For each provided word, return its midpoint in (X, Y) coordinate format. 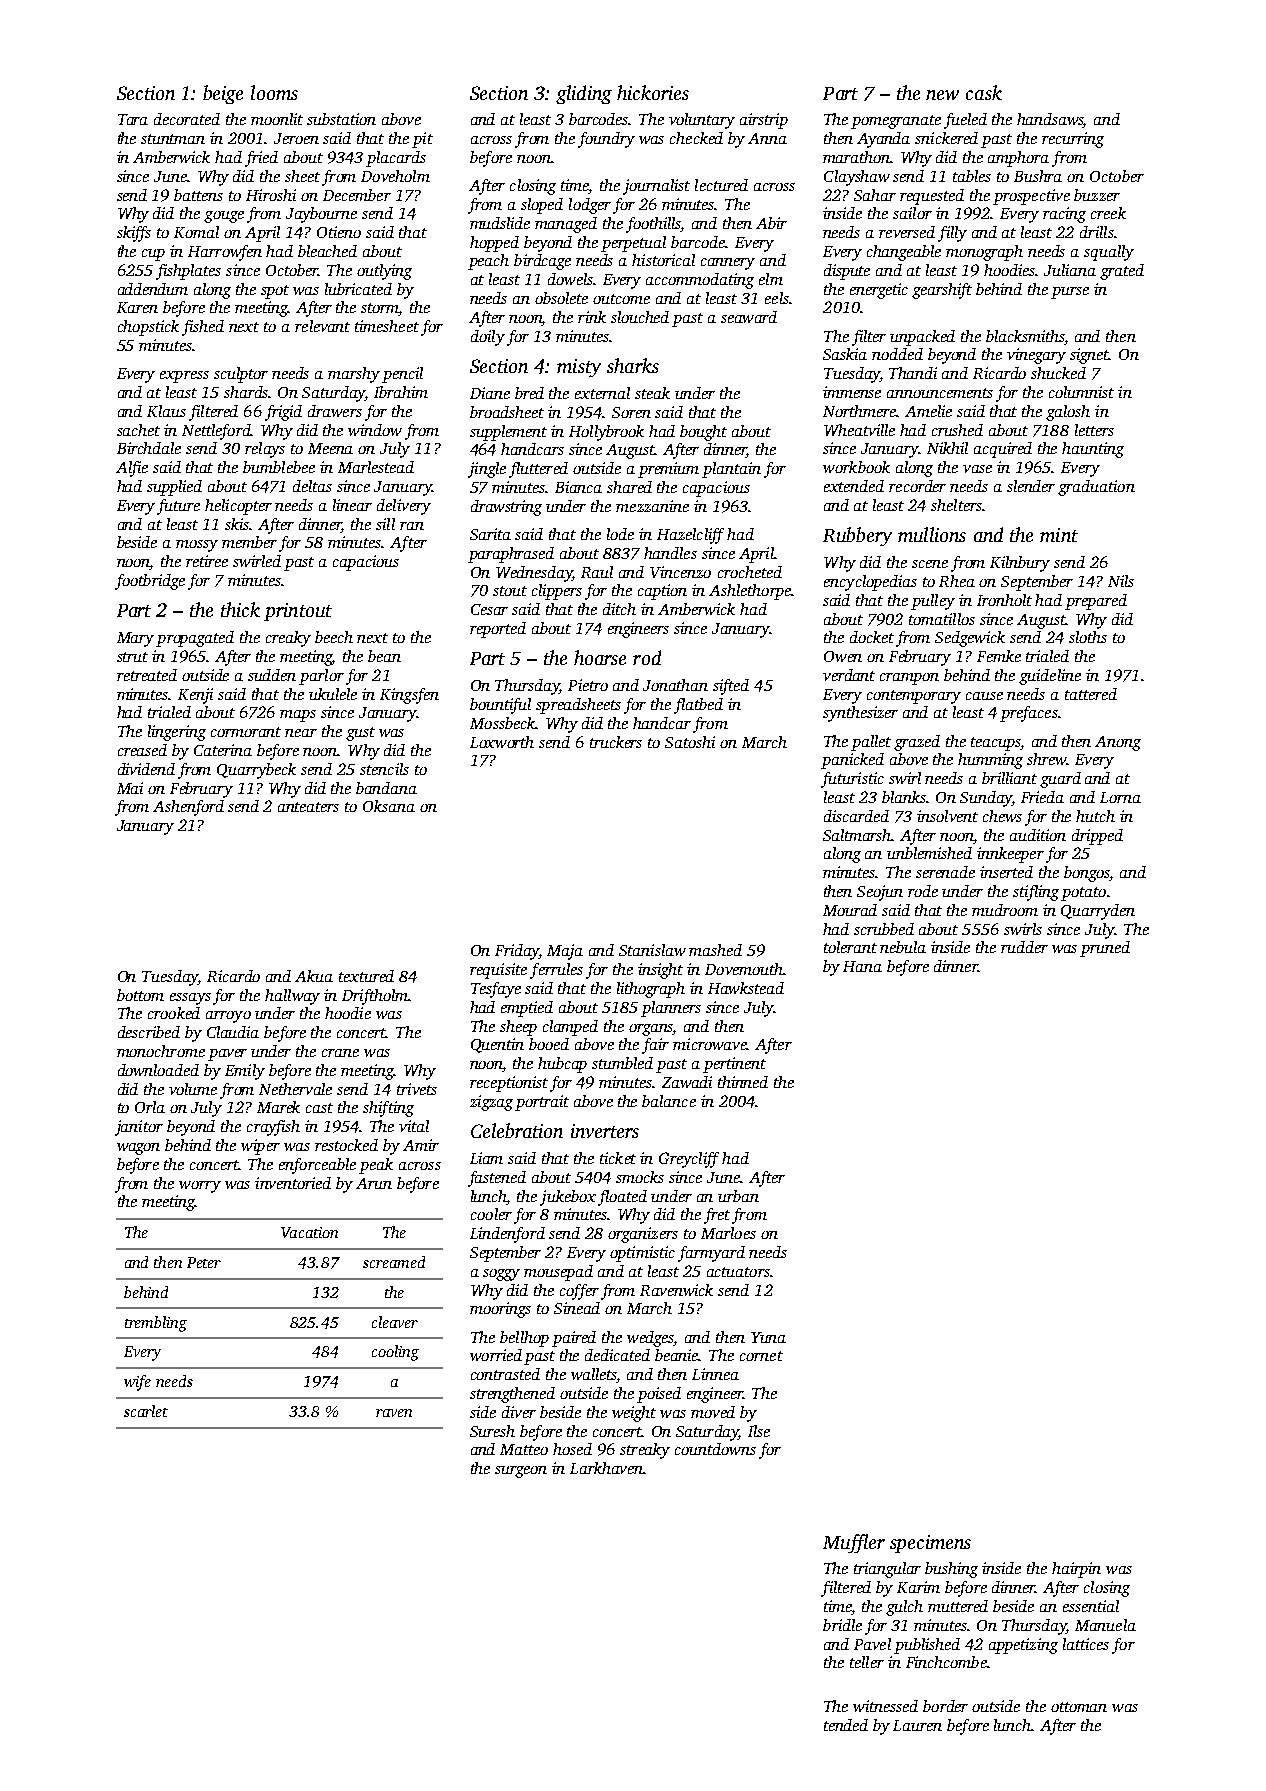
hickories (653, 92)
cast (319, 1108)
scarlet (146, 1411)
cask (984, 92)
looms (274, 92)
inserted (1006, 872)
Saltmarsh (857, 835)
